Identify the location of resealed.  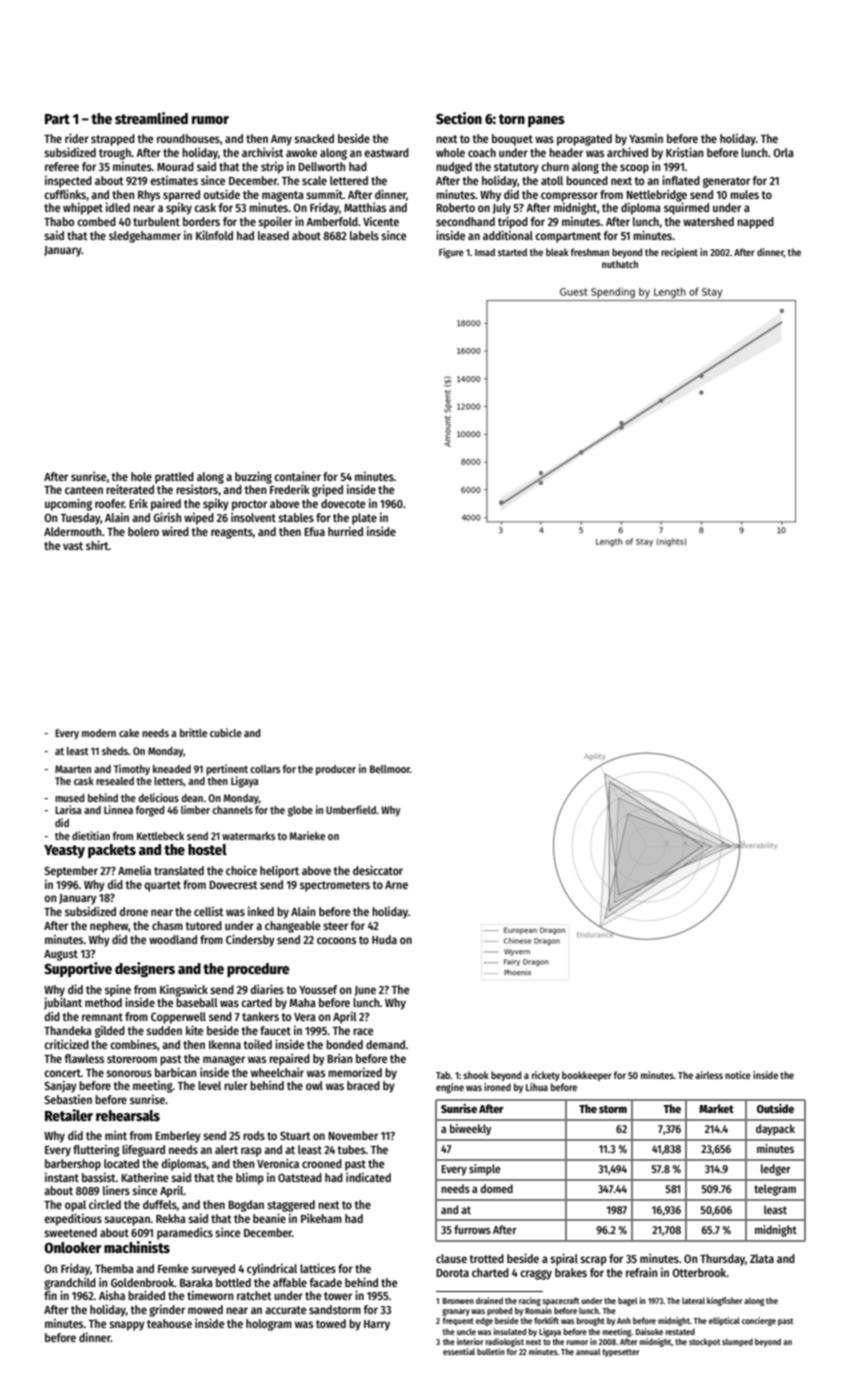
(115, 781).
